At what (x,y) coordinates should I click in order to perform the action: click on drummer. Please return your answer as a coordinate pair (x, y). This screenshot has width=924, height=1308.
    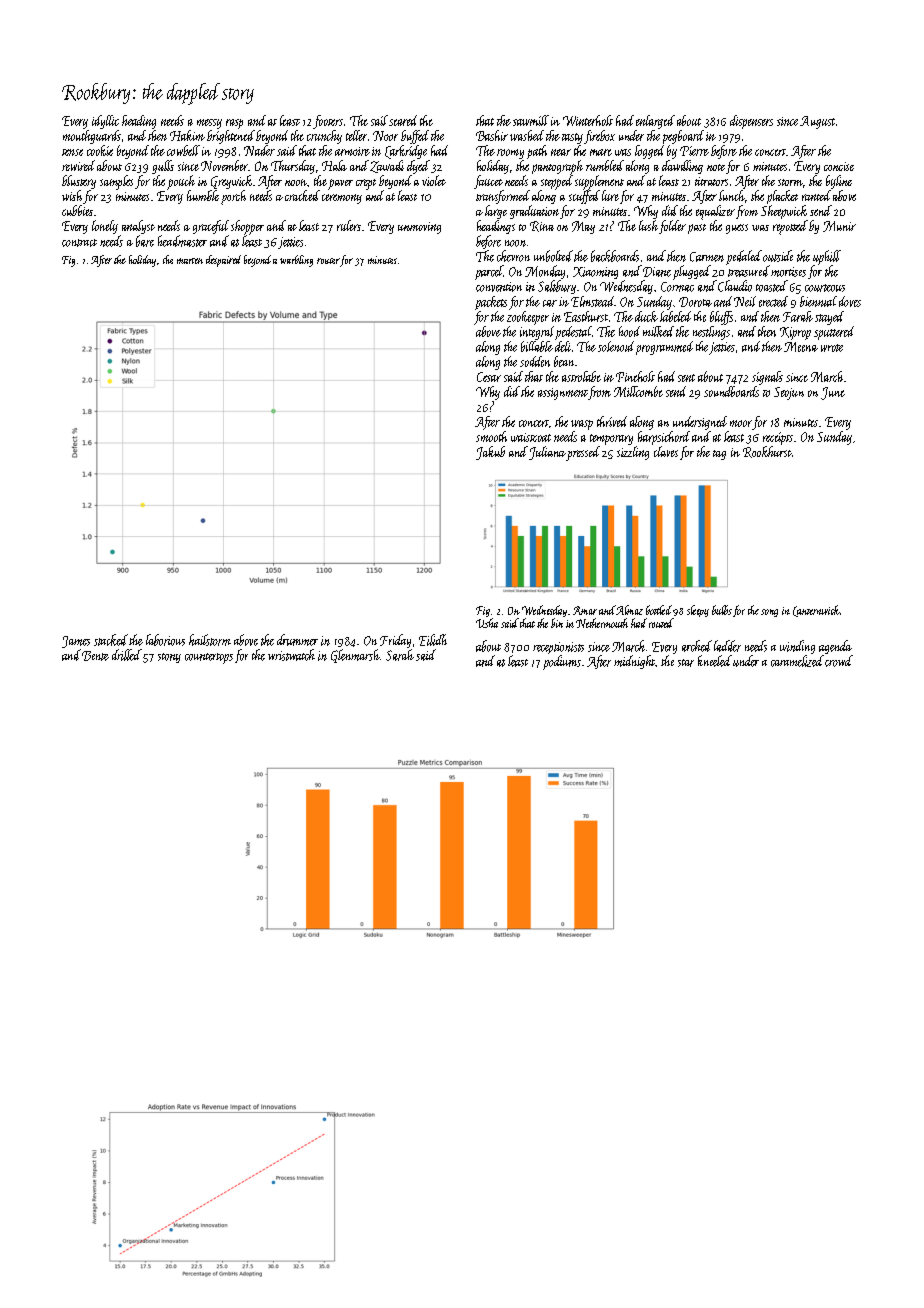
    Looking at the image, I should click on (297, 640).
